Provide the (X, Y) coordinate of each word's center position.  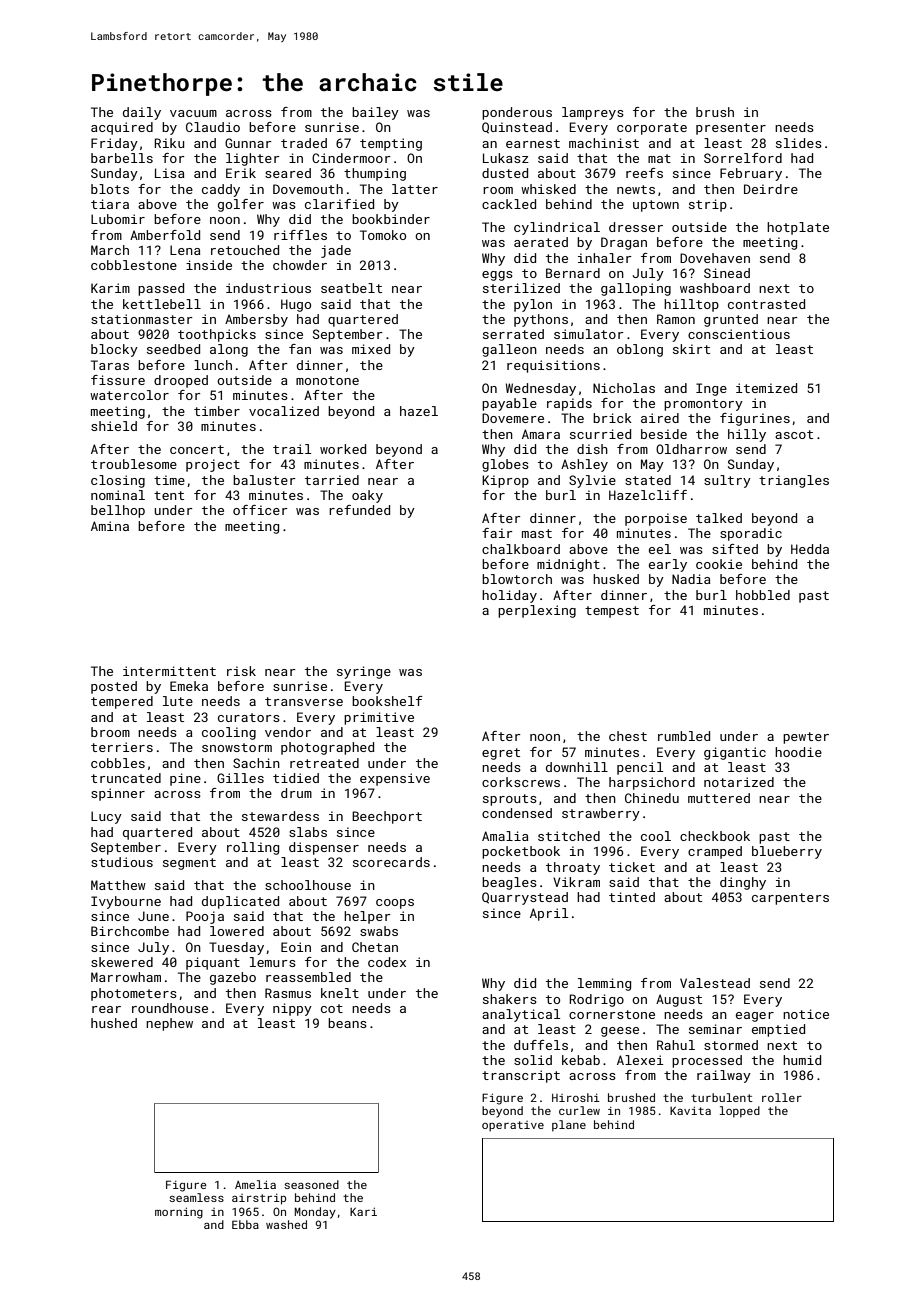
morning (179, 1213)
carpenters (790, 899)
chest (628, 736)
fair (497, 533)
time (169, 480)
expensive (395, 779)
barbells (122, 158)
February (751, 174)
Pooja (205, 917)
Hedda (810, 549)
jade (336, 251)
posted (114, 687)
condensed (517, 813)
